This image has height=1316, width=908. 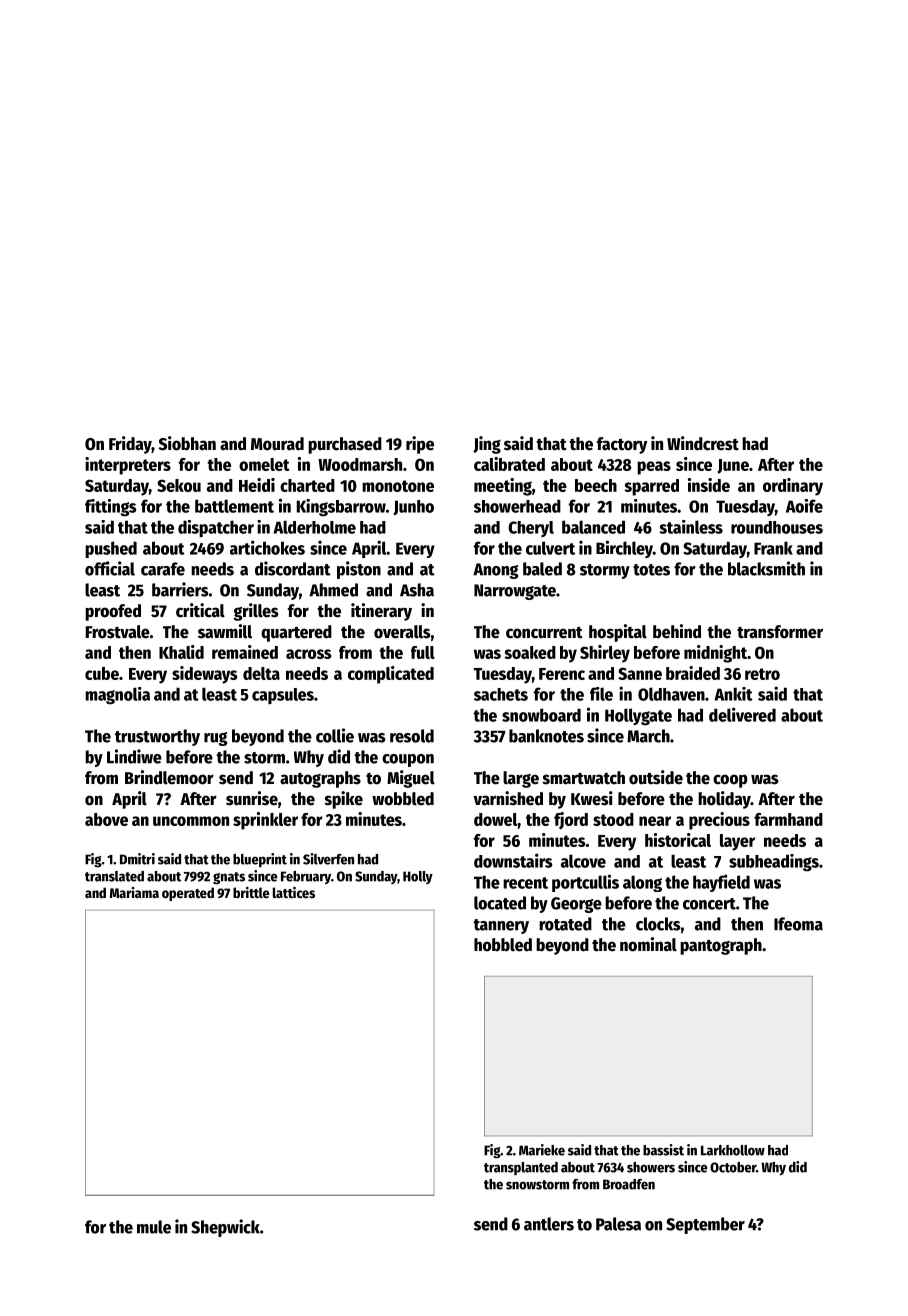 What do you see at coordinates (663, 1150) in the image?
I see `bassist` at bounding box center [663, 1150].
